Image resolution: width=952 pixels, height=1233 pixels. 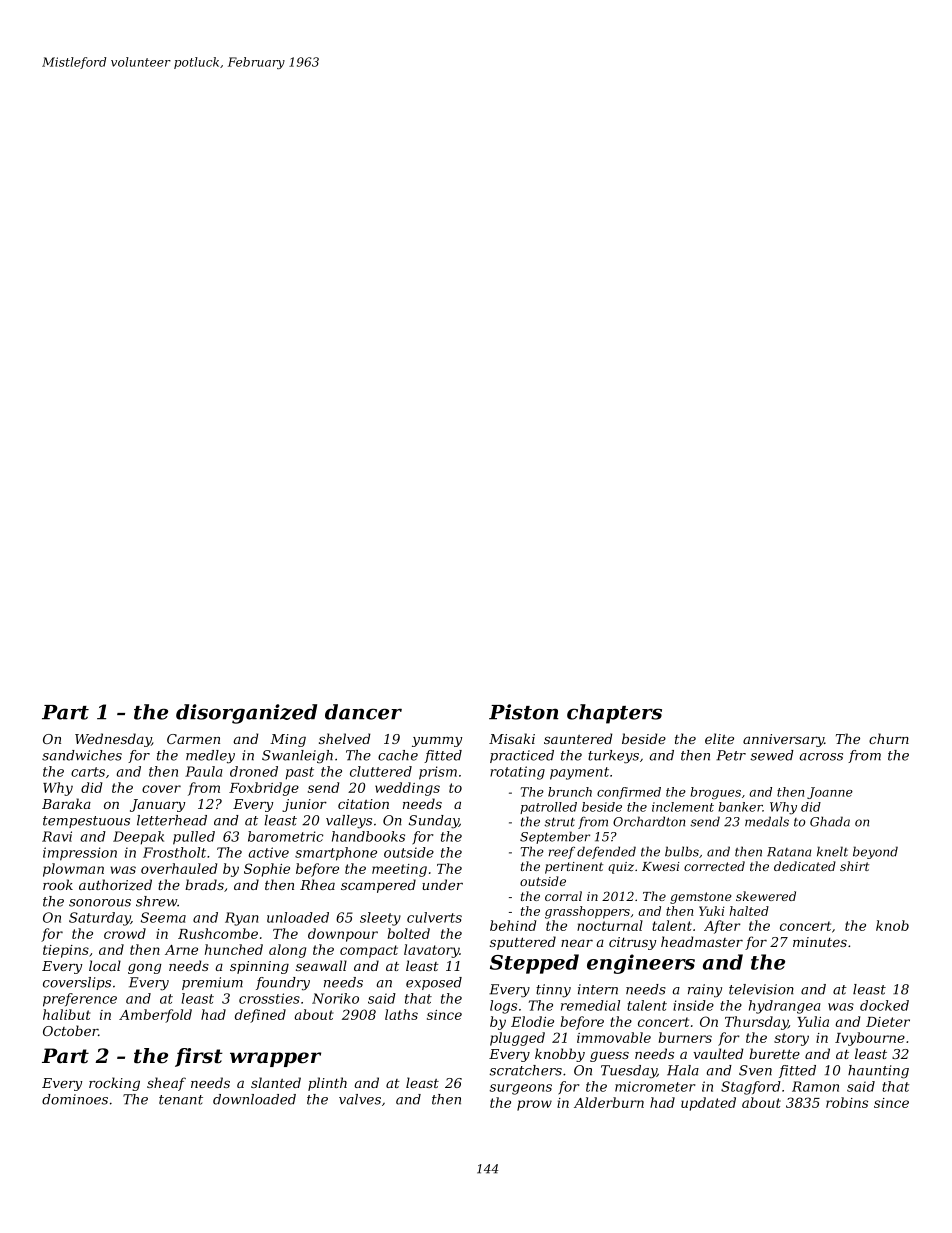 What do you see at coordinates (434, 983) in the screenshot?
I see `exposed` at bounding box center [434, 983].
